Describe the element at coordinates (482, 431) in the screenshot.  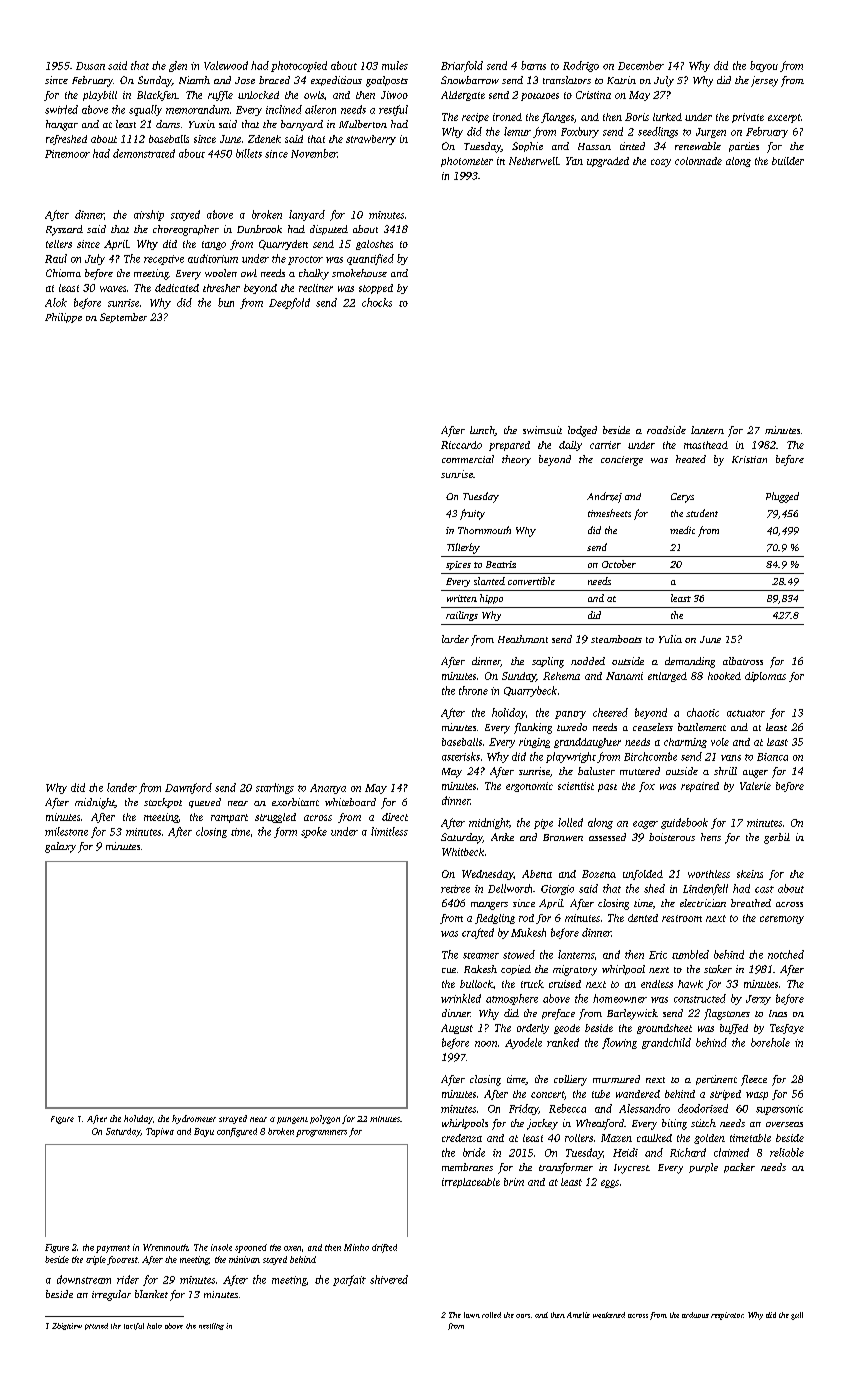
I see `lunch` at that location.
